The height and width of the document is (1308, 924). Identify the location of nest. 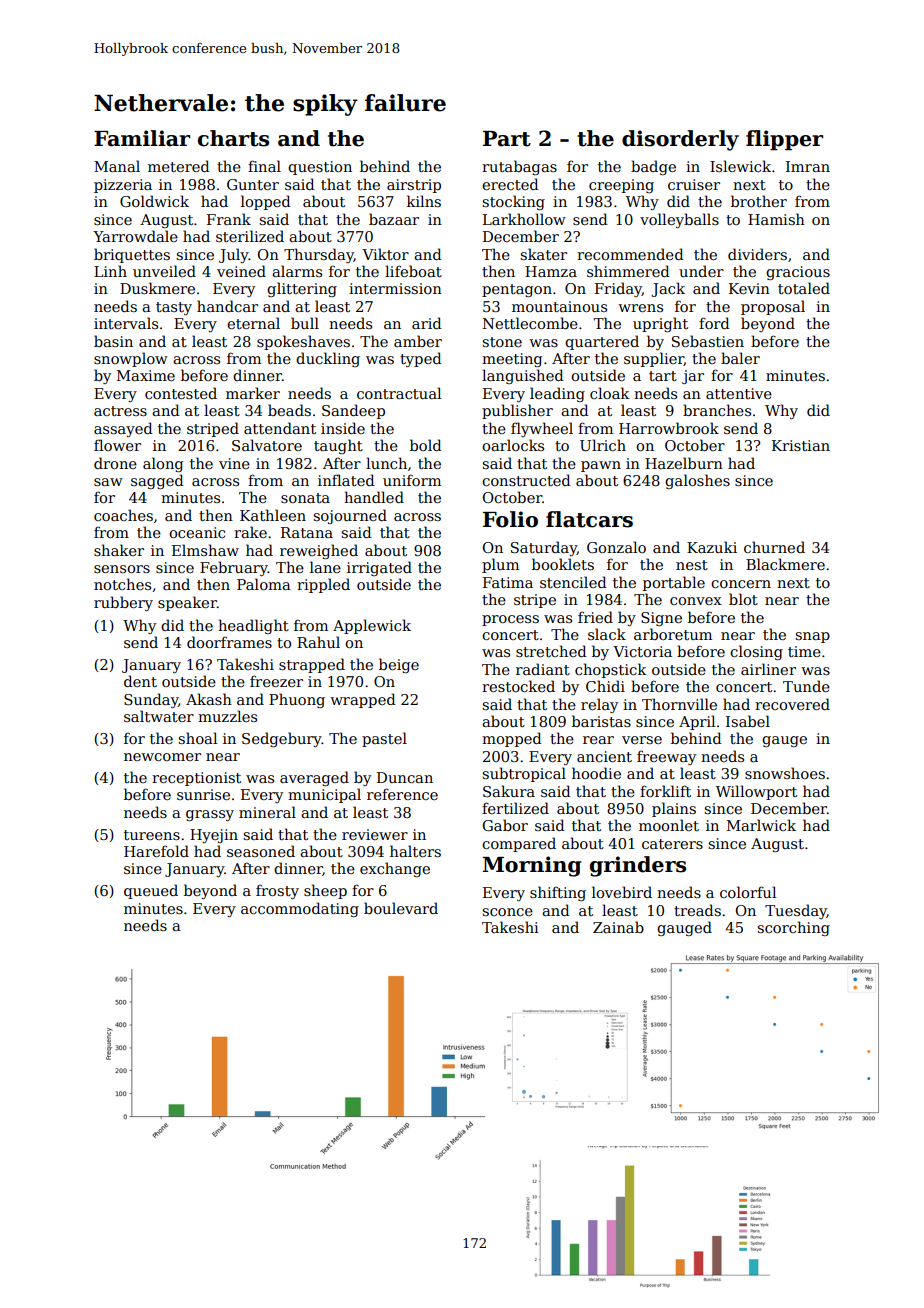
(692, 565).
